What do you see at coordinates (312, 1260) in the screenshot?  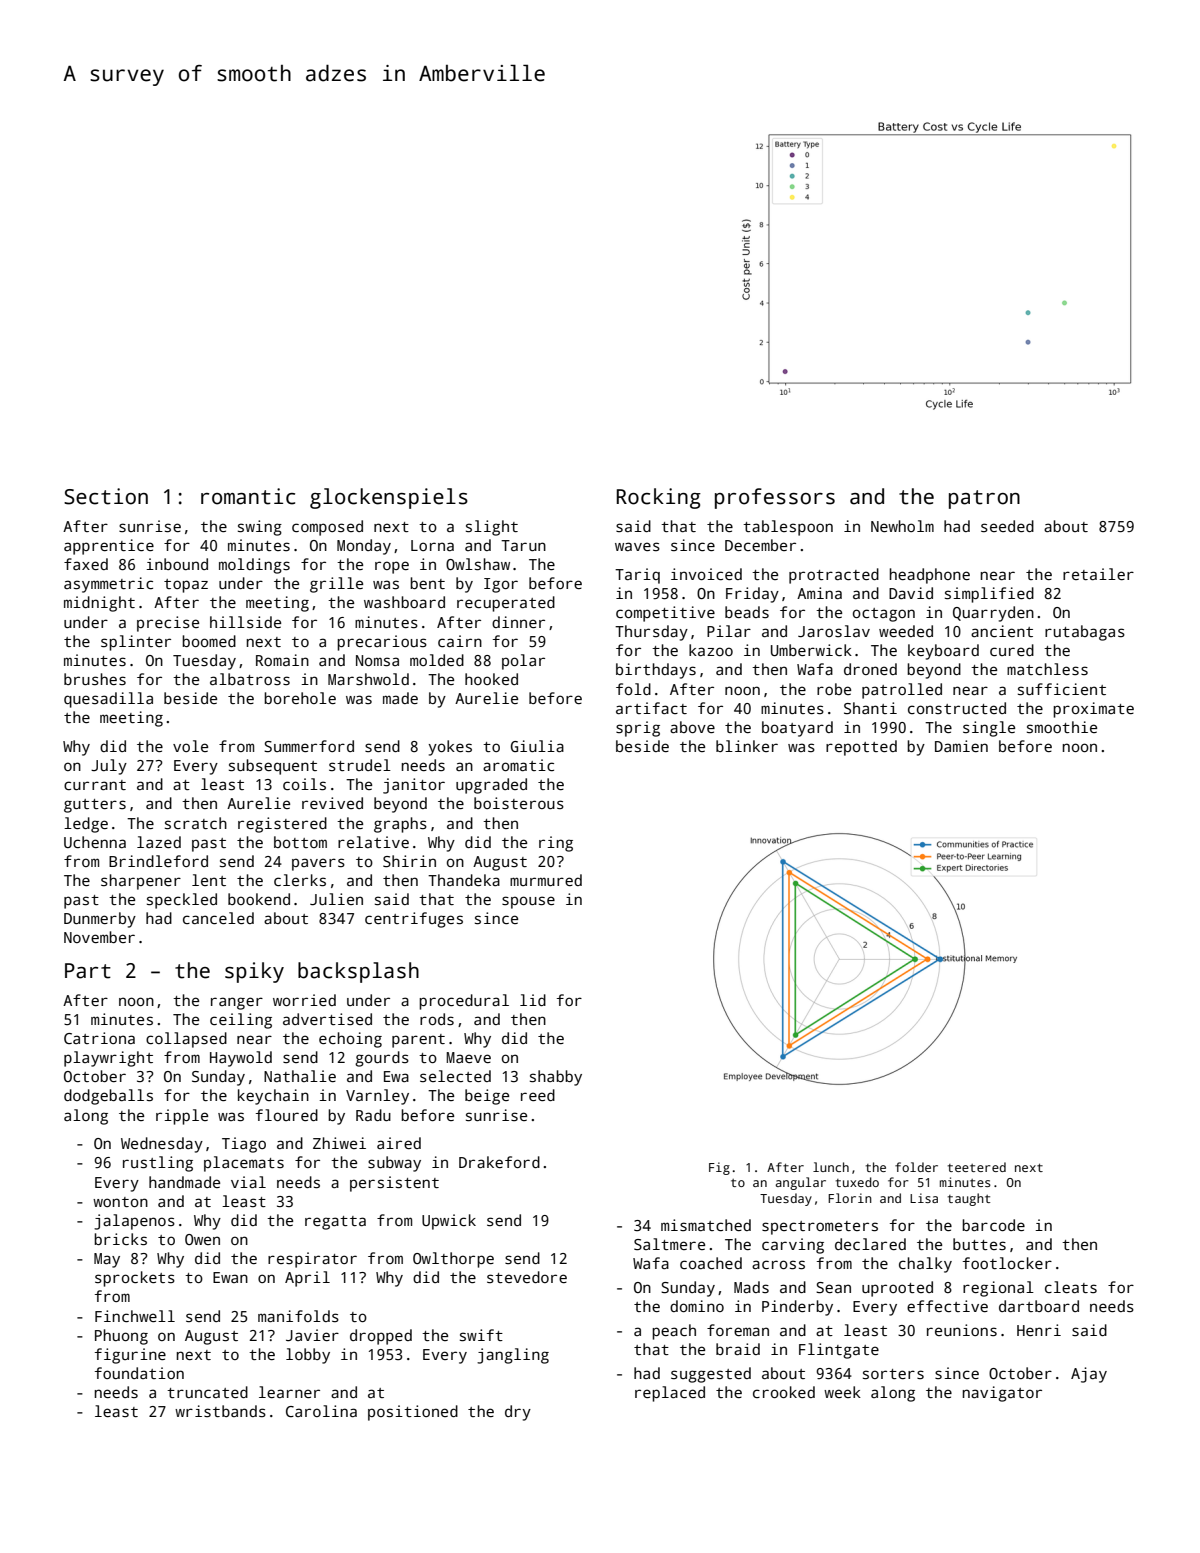 I see `respirator` at bounding box center [312, 1260].
